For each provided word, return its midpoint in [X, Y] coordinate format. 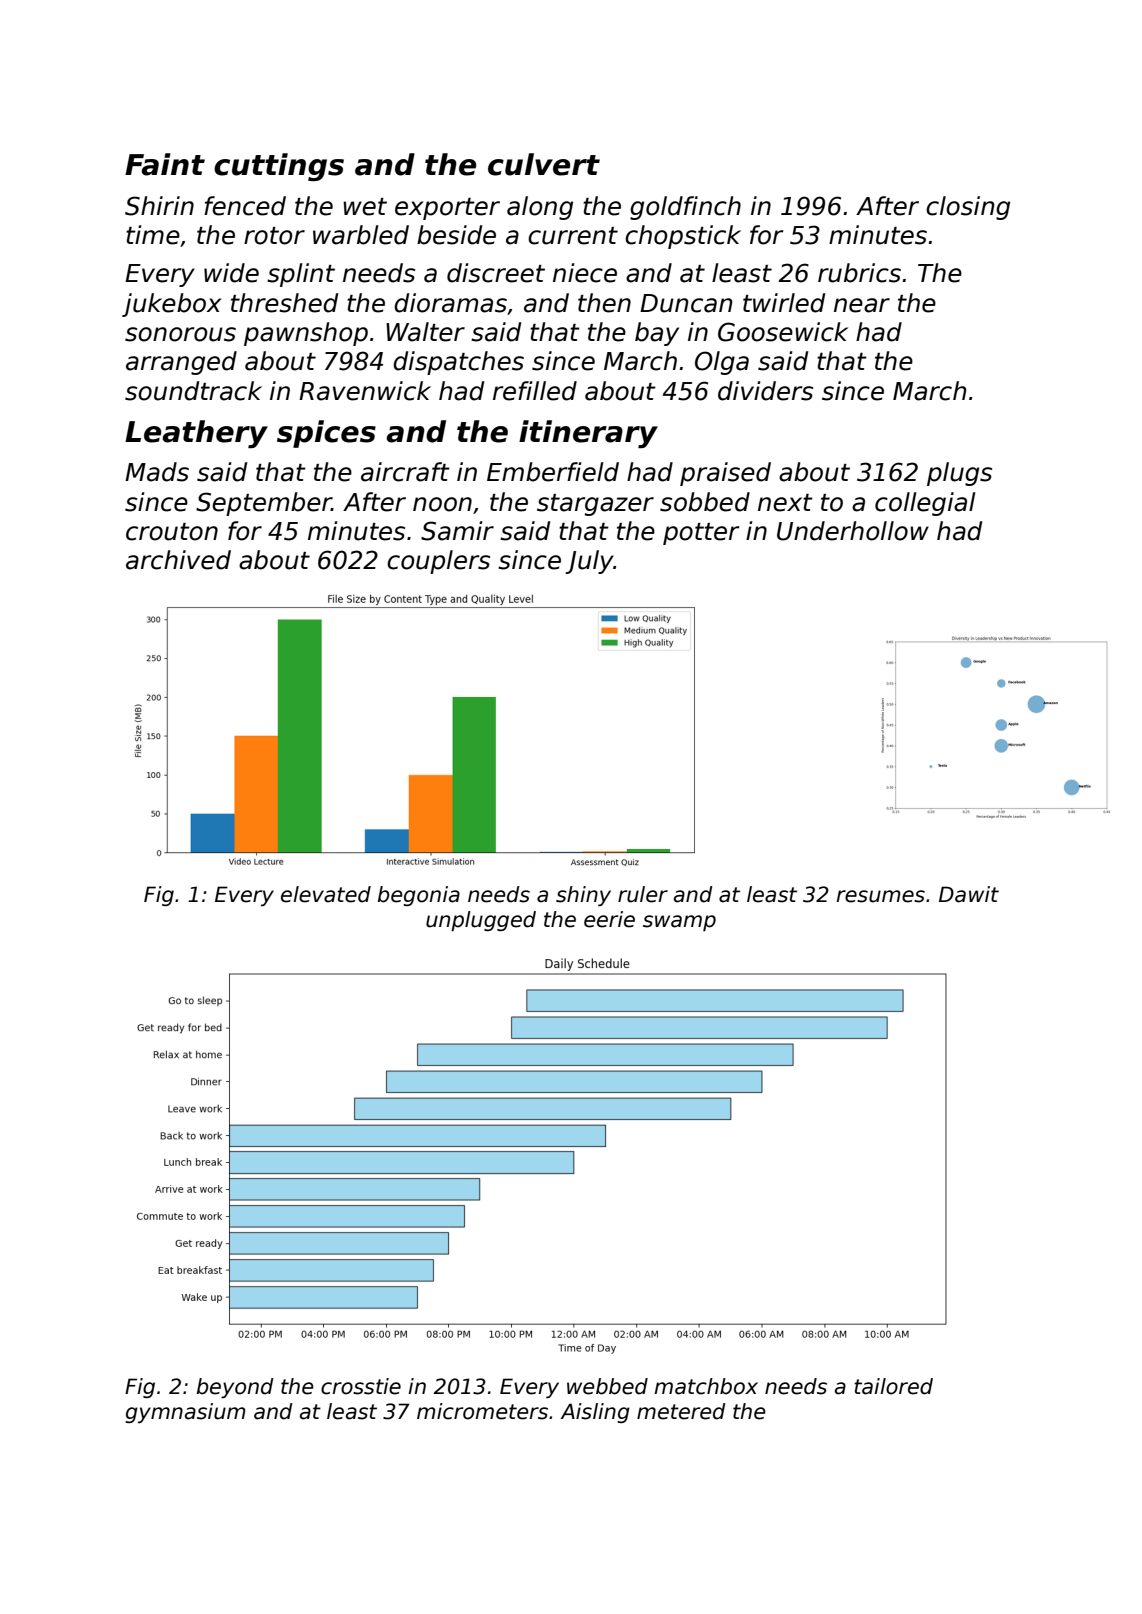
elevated [326, 894]
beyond [235, 1388]
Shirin [159, 206]
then [604, 303]
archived [178, 560]
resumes [880, 896]
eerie [609, 919]
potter [701, 534]
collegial [925, 504]
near [862, 305]
